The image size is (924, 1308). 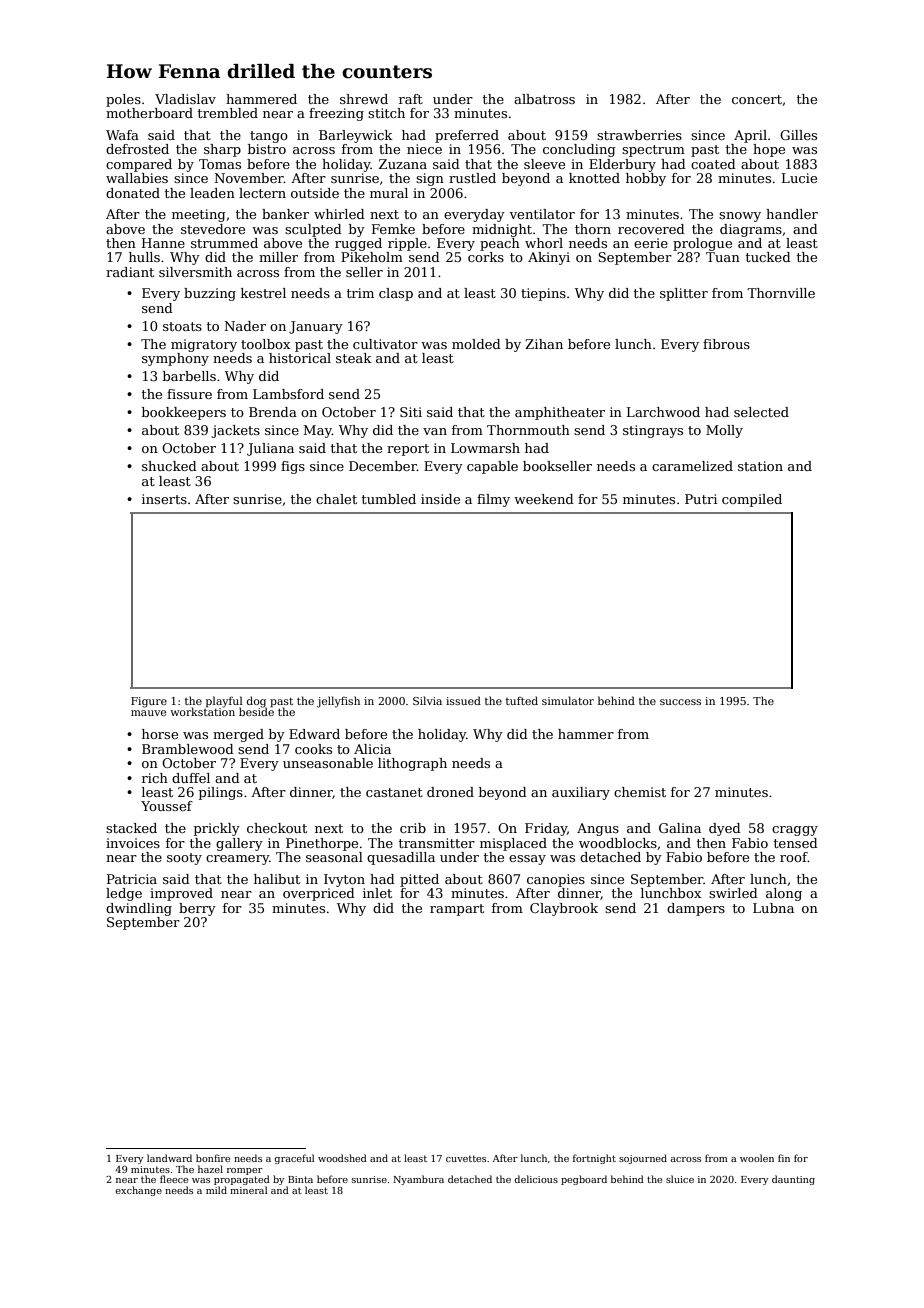 I want to click on bonfire, so click(x=213, y=1158).
